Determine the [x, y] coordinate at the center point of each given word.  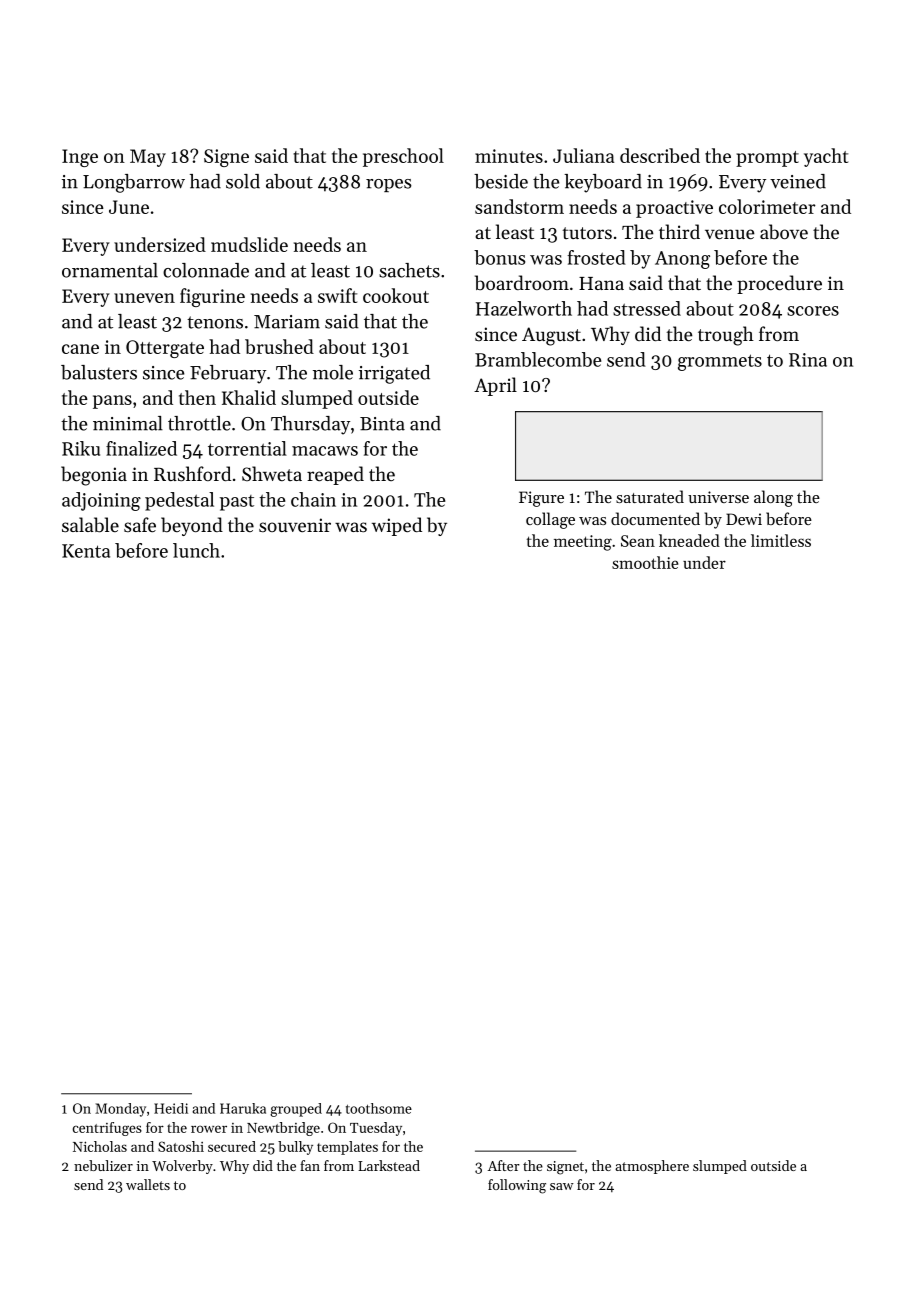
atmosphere [652, 1167]
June [129, 207]
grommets [720, 362]
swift [337, 295]
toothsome [379, 1108]
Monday [120, 1110]
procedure [779, 284]
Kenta [86, 551]
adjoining [101, 501]
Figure [541, 499]
